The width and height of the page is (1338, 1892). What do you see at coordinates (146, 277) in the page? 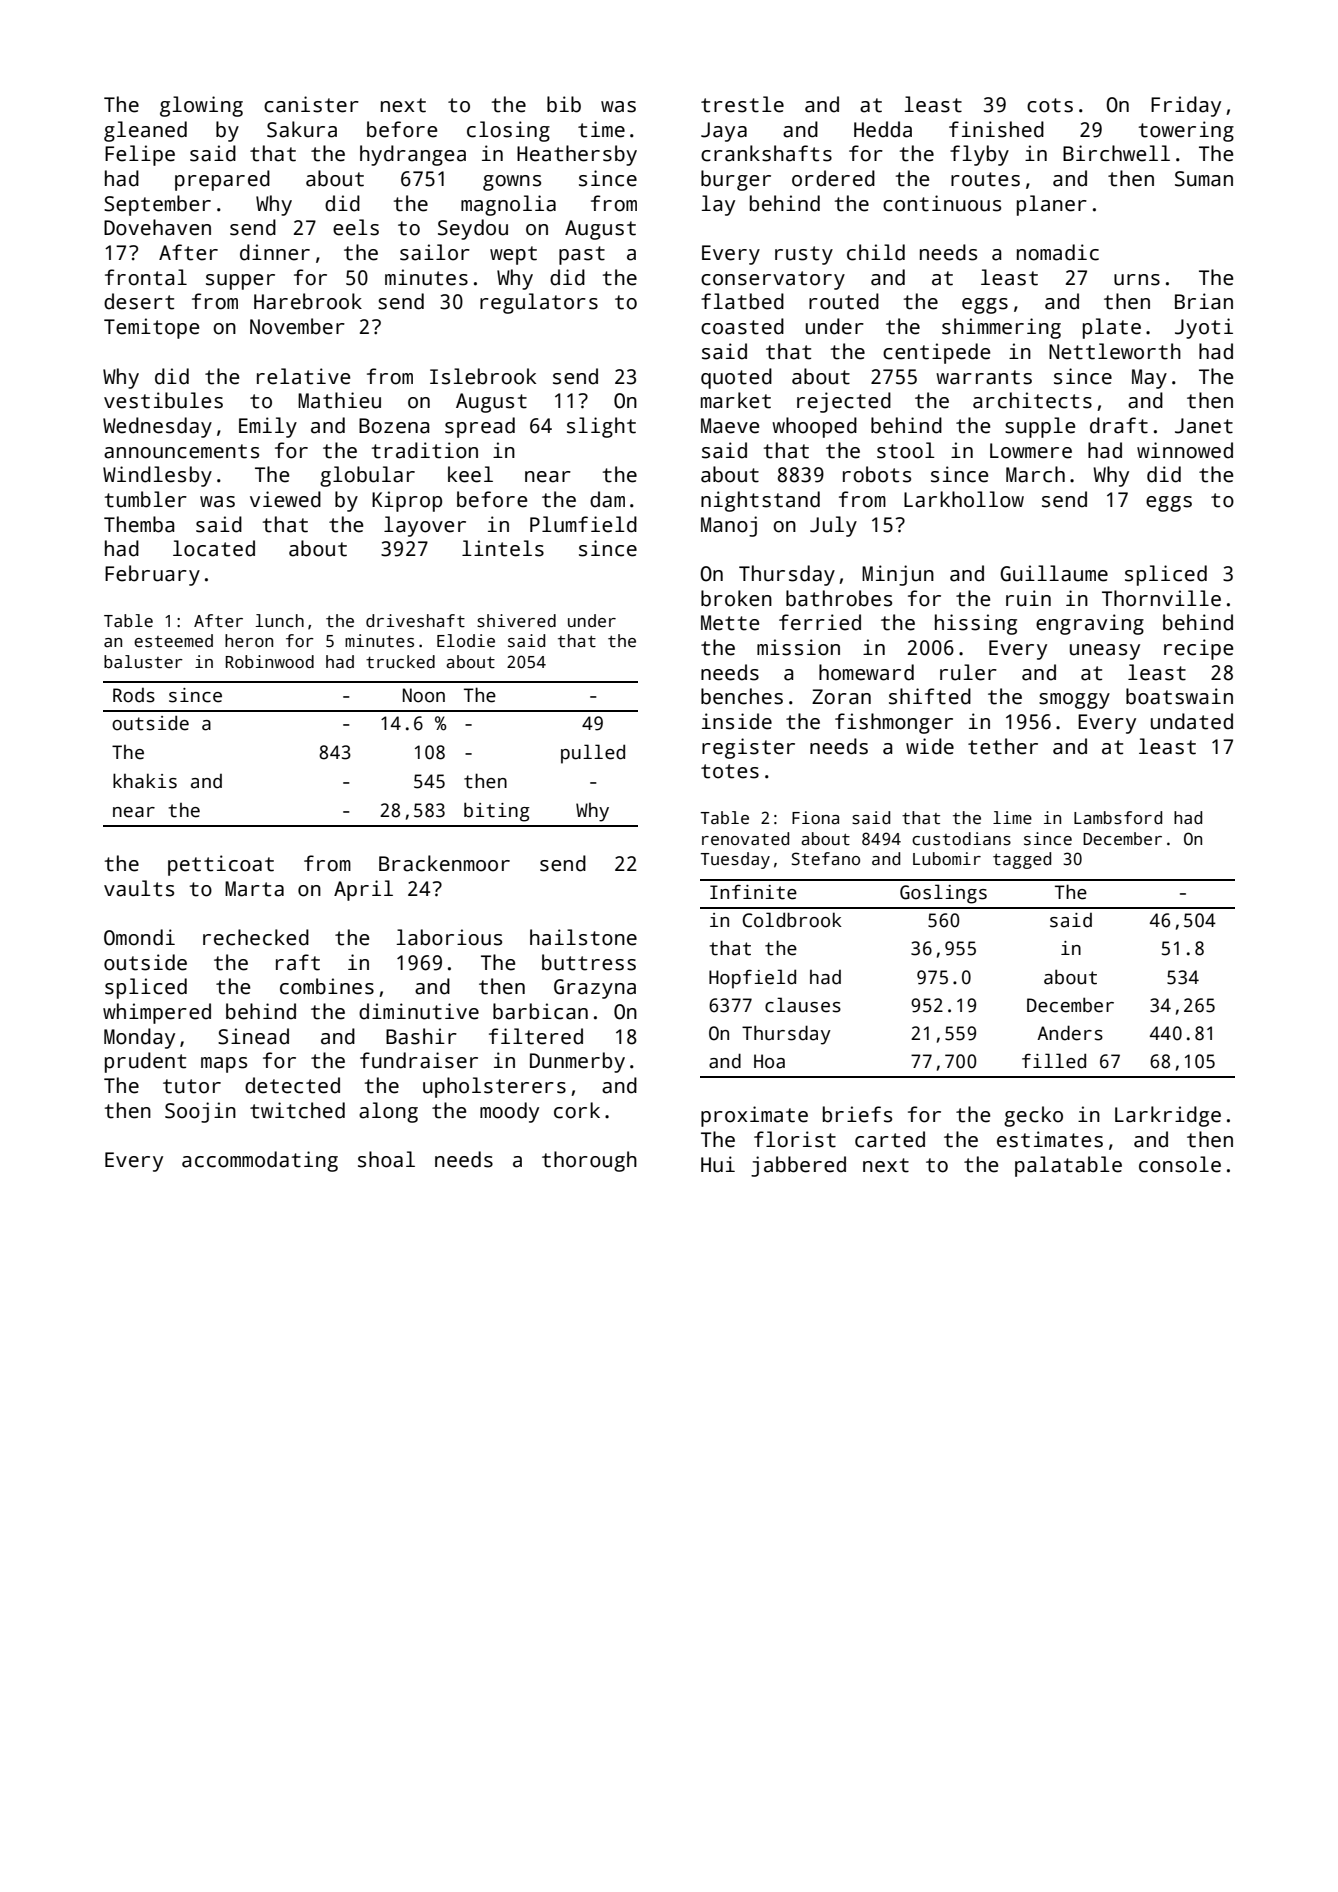
I see `frontal` at bounding box center [146, 277].
